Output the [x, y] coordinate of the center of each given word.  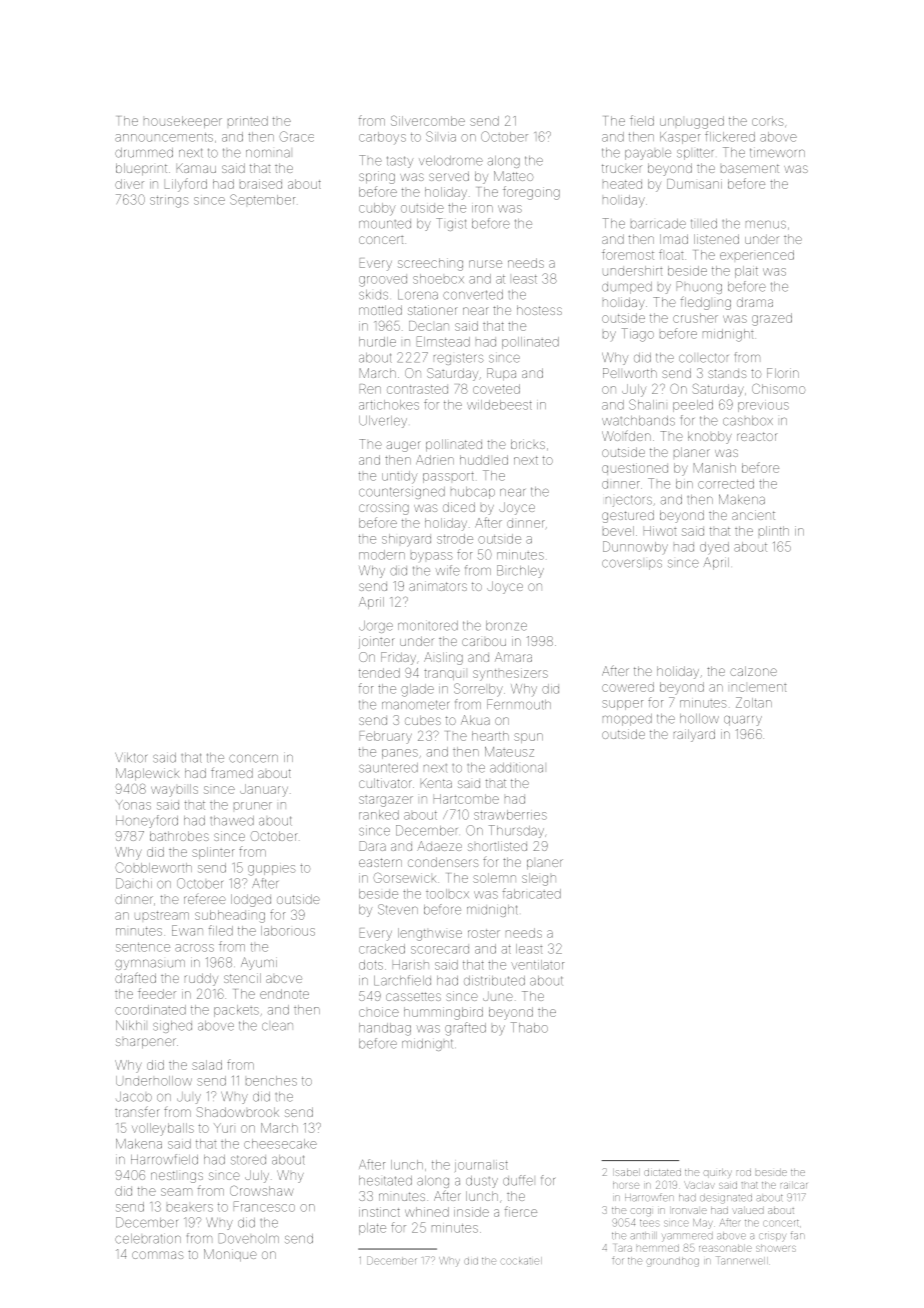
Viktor [131, 758]
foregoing [531, 193]
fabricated [532, 893]
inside [471, 1212]
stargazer [386, 801]
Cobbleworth [153, 867]
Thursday [516, 831]
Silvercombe [428, 121]
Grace [296, 136]
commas [158, 1255]
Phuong [699, 287]
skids [373, 295]
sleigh [539, 879]
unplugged [692, 122]
